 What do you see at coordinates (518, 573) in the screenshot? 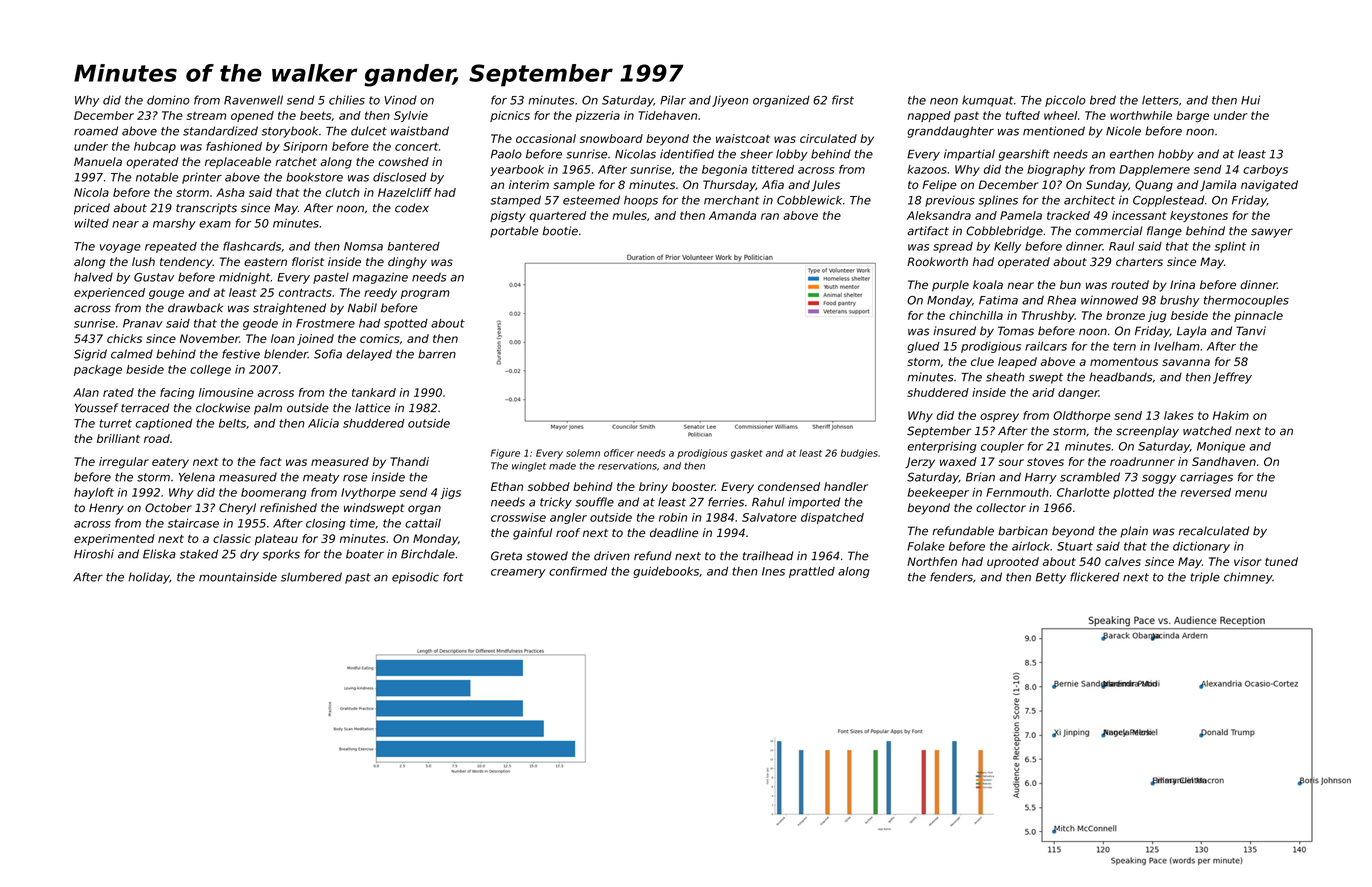
I see `creamery` at bounding box center [518, 573].
